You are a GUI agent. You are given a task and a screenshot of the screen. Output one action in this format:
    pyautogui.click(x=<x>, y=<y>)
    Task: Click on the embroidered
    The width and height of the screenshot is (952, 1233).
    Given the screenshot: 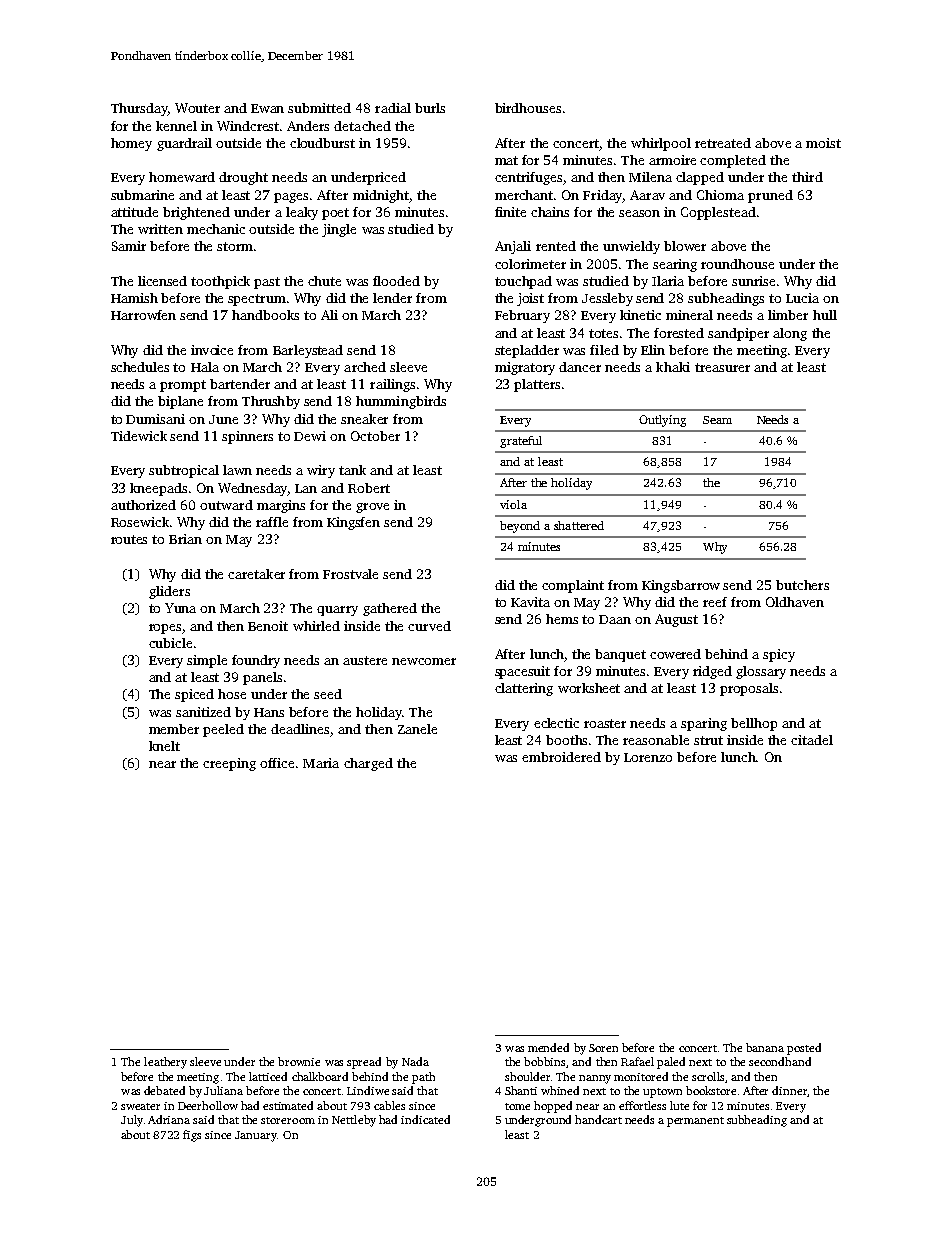 What is the action you would take?
    pyautogui.click(x=561, y=757)
